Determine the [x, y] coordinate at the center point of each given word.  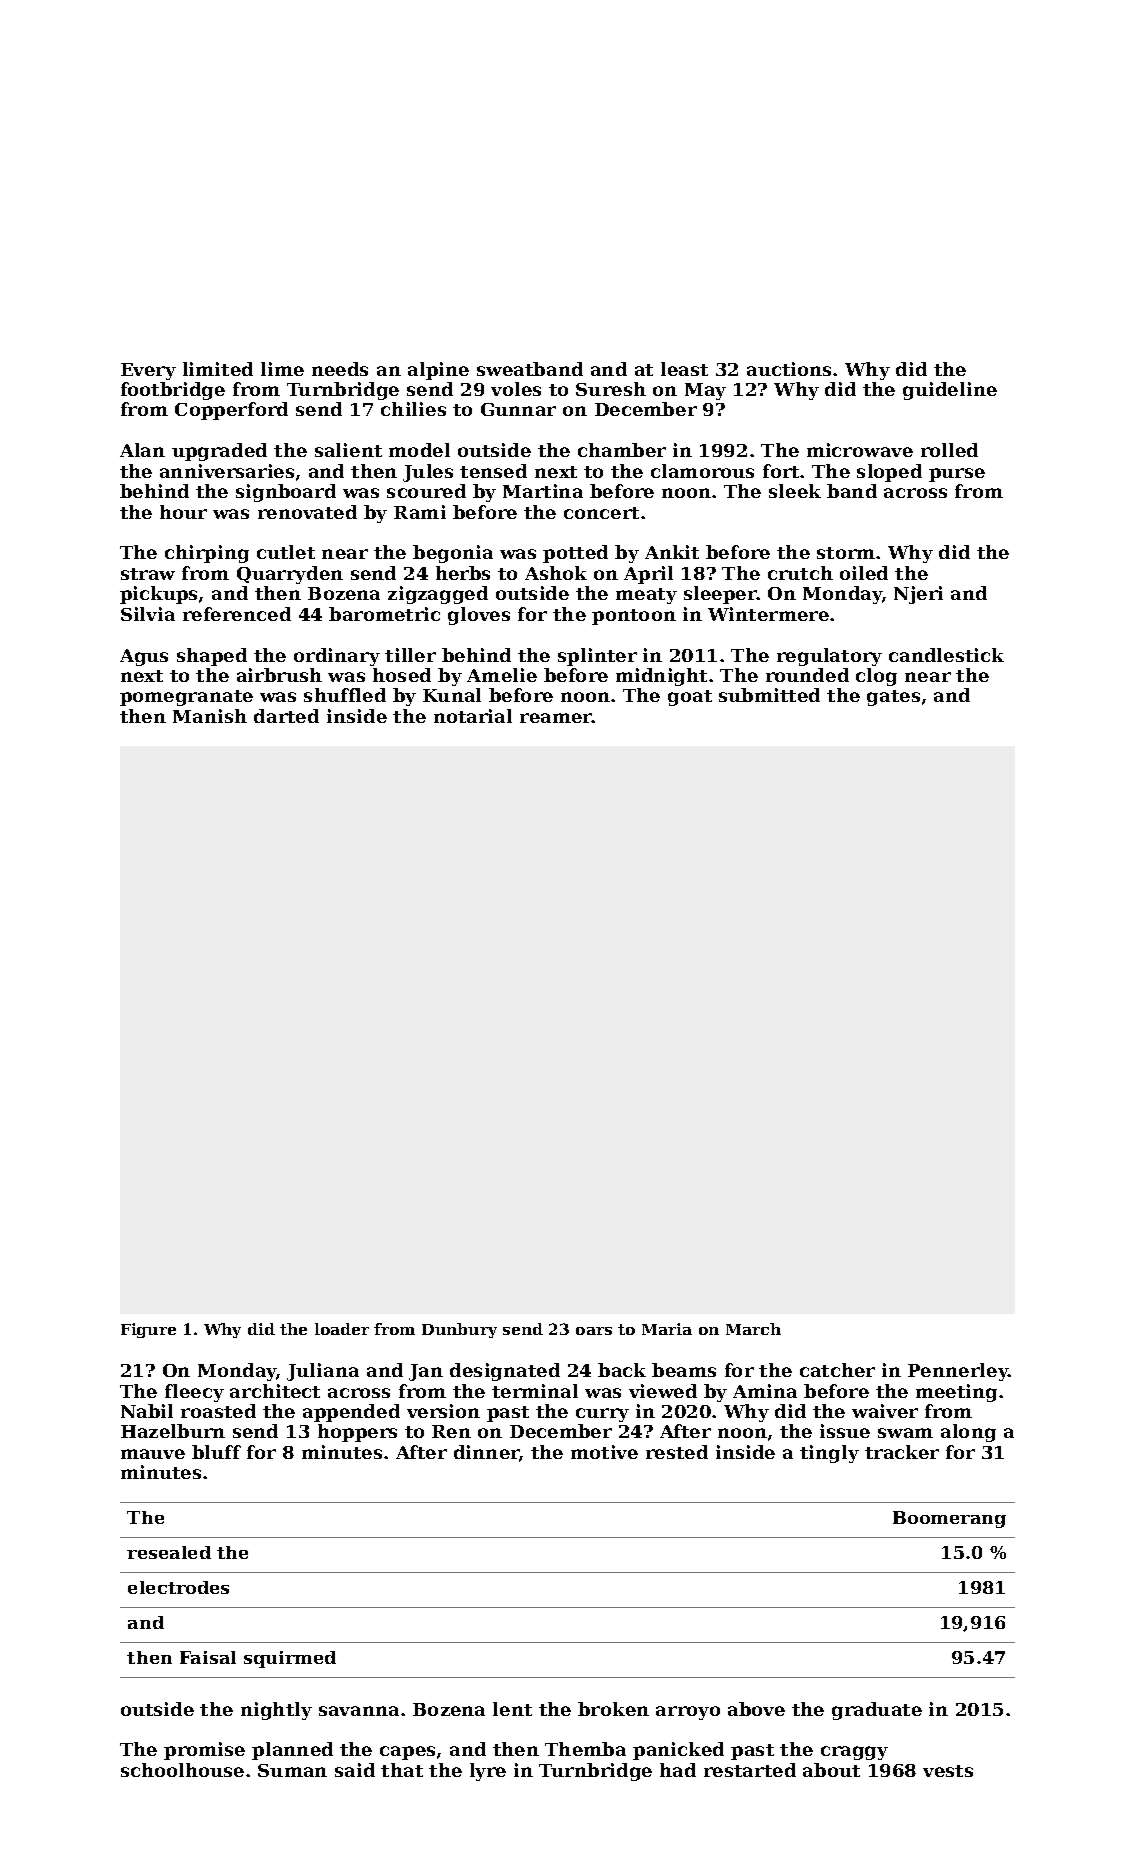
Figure [148, 1330]
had [678, 1770]
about [831, 1770]
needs [340, 369]
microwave [860, 450]
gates [893, 698]
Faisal [208, 1657]
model [419, 450]
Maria [667, 1329]
